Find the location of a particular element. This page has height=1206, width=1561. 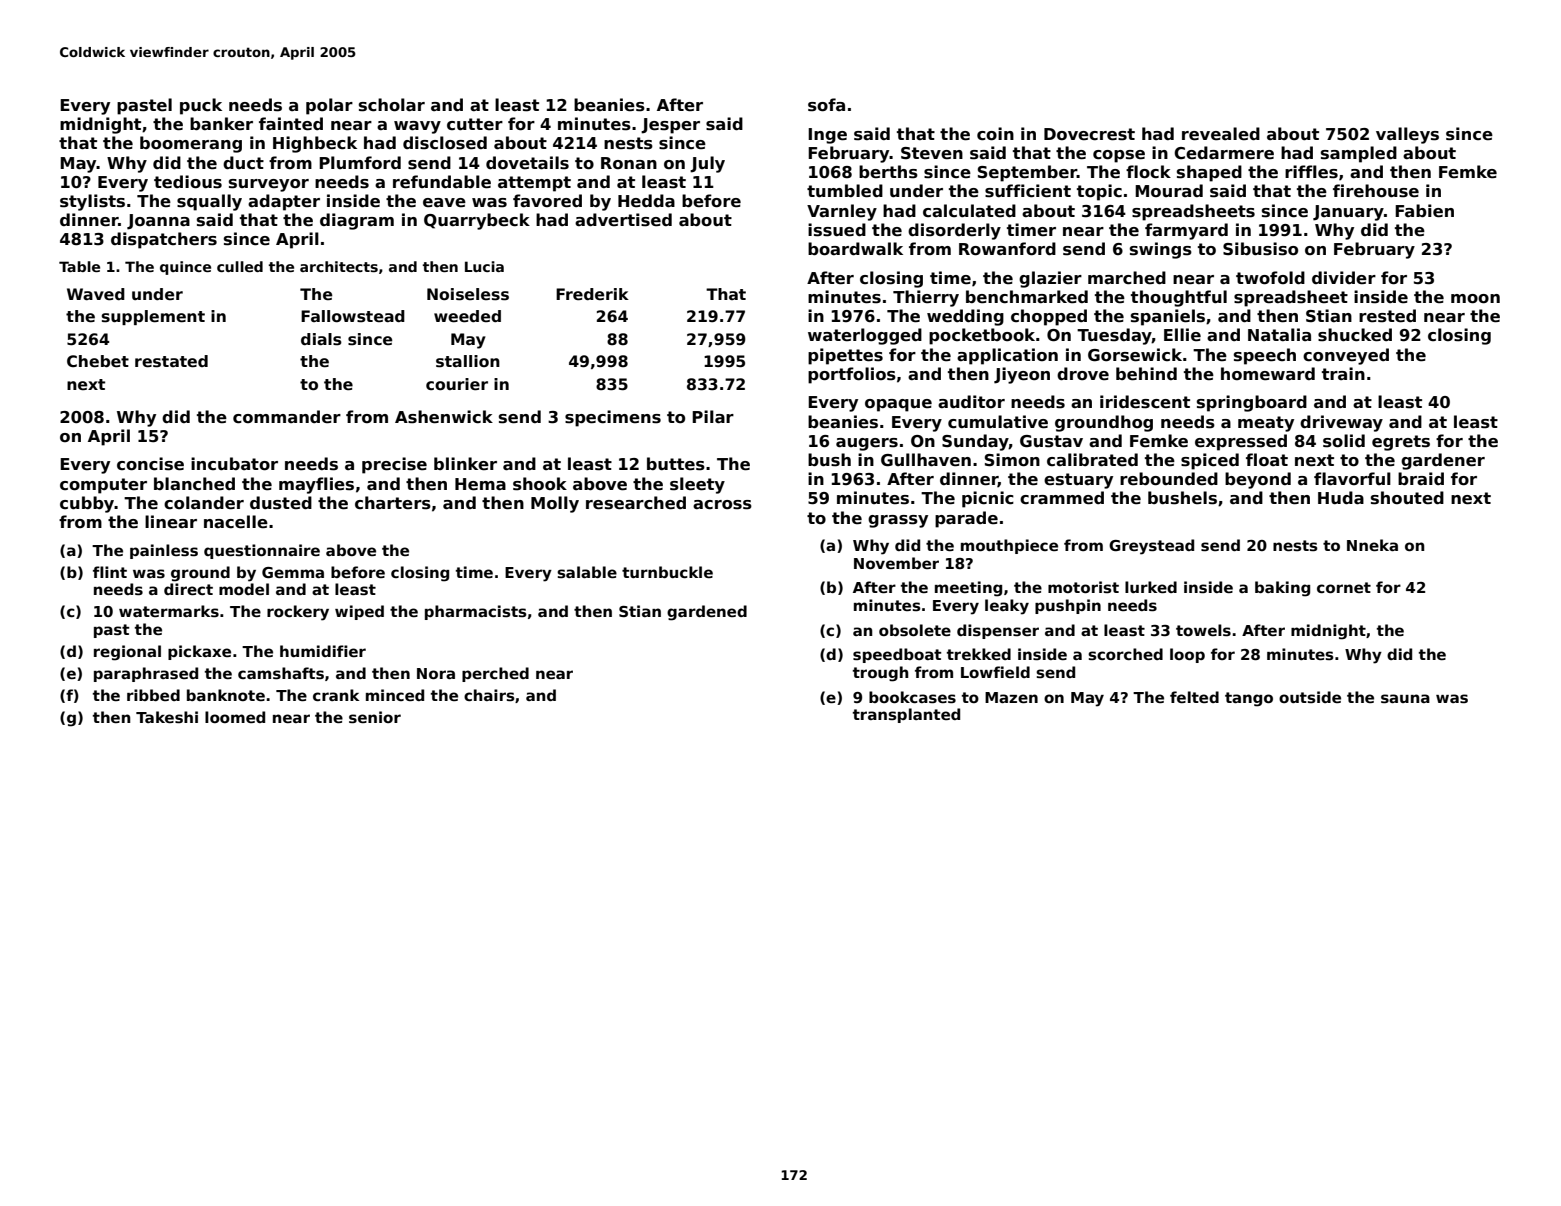

weeded is located at coordinates (467, 316).
